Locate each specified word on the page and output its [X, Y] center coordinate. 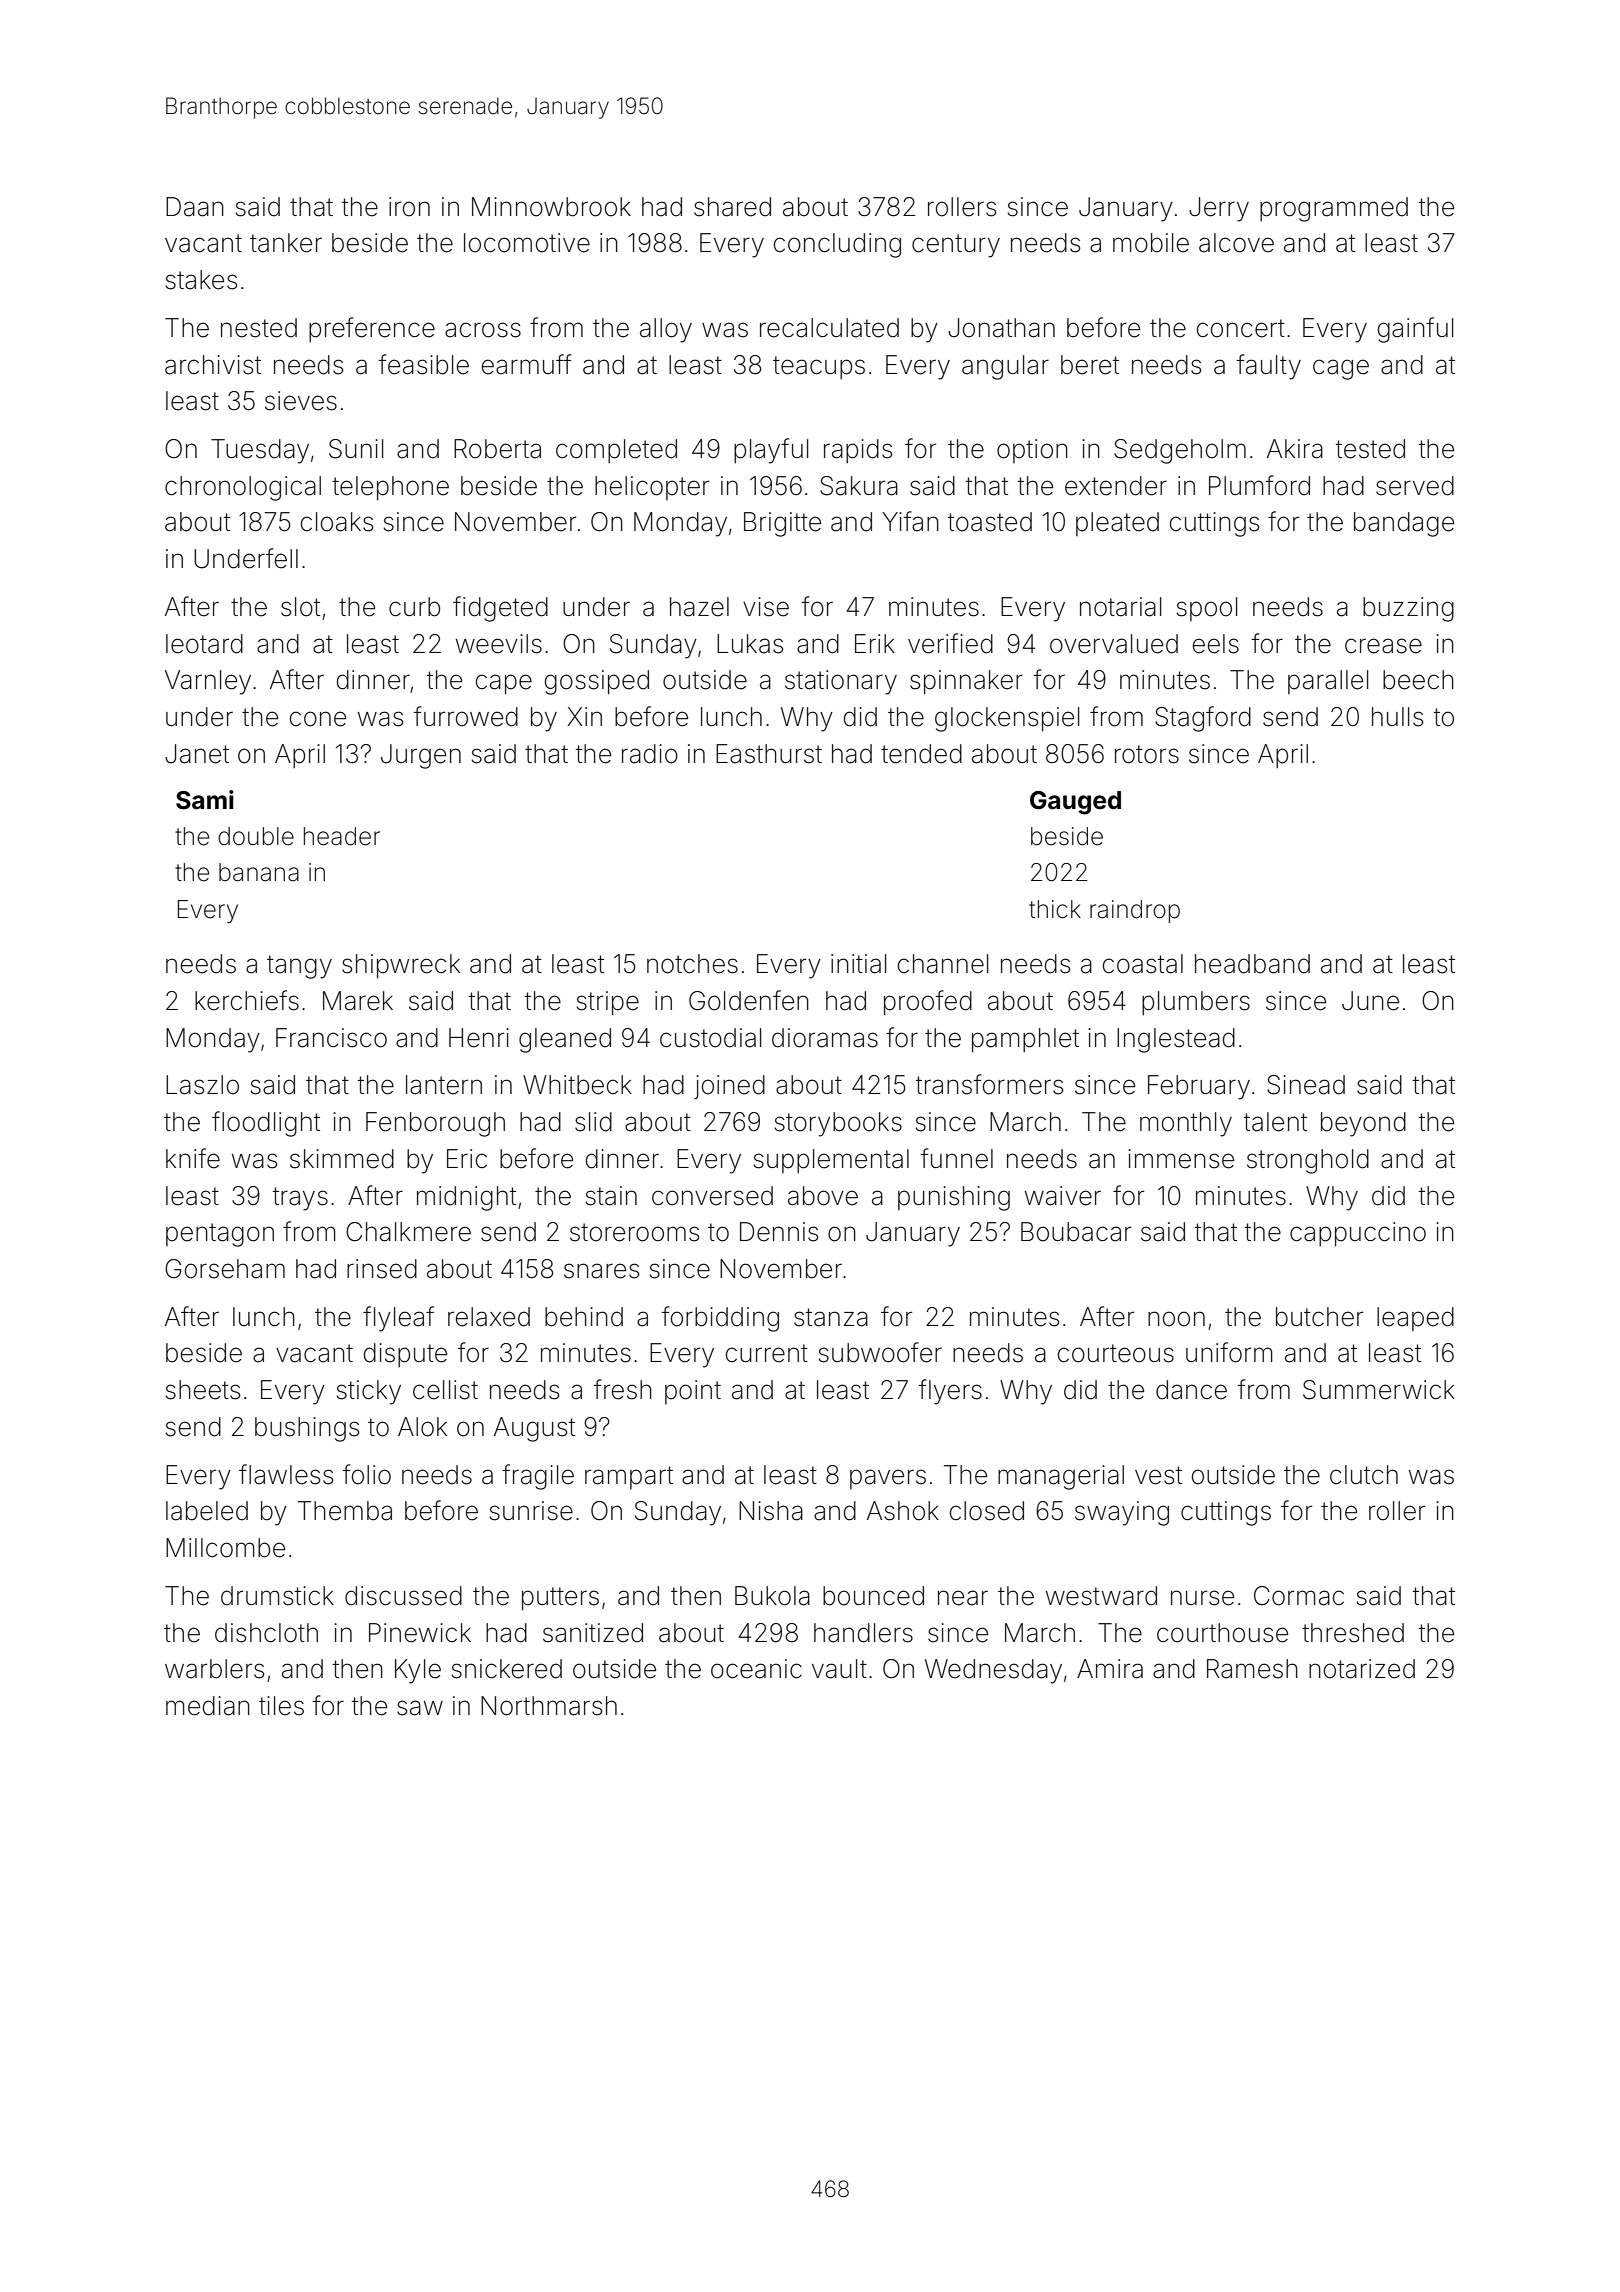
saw [420, 1708]
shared [732, 207]
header [342, 836]
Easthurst [769, 754]
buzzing [1408, 609]
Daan [195, 207]
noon [1176, 1319]
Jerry [1219, 209]
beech [1418, 680]
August [534, 1429]
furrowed [466, 716]
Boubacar [1076, 1232]
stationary [841, 682]
